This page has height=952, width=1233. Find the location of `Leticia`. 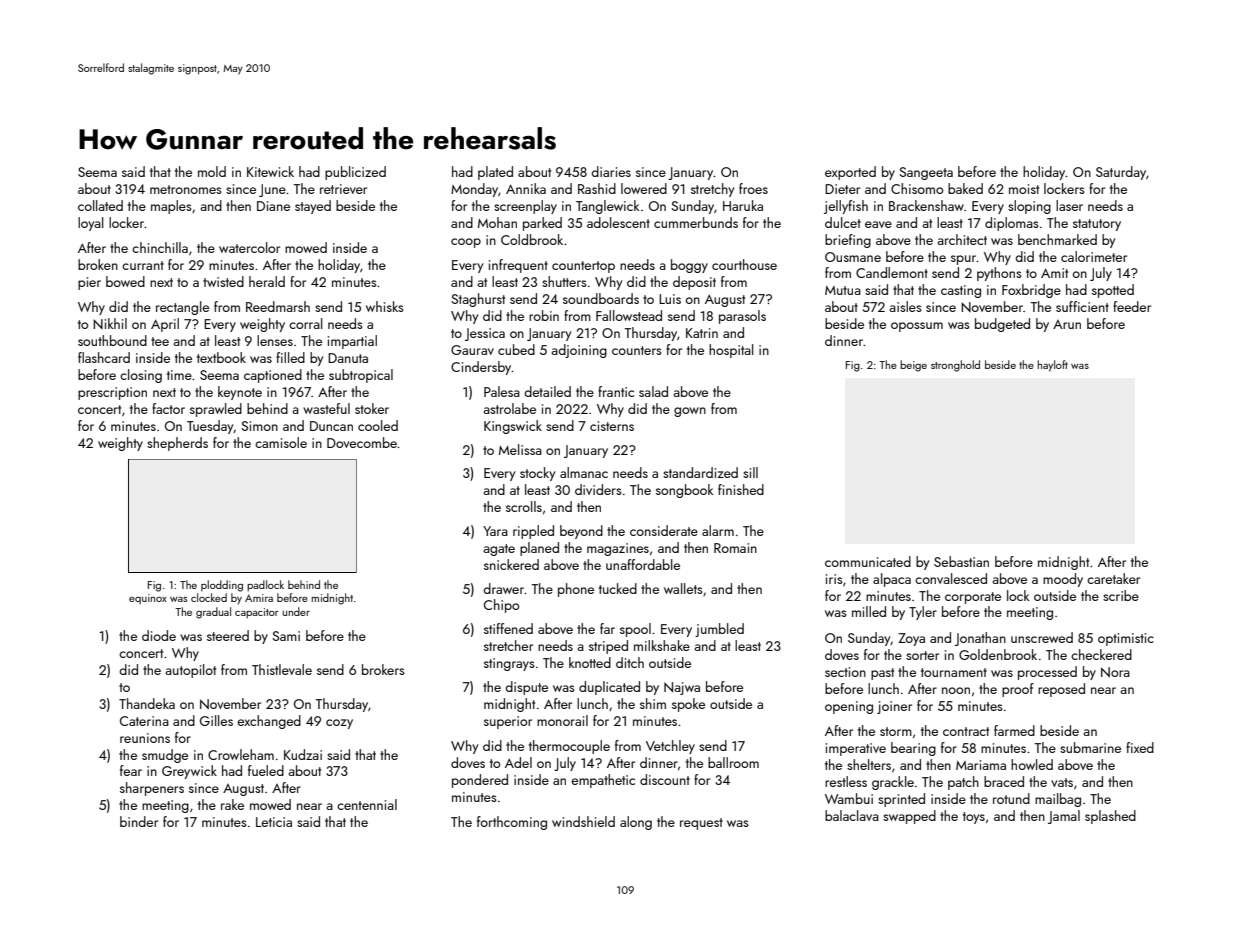

Leticia is located at coordinates (274, 822).
